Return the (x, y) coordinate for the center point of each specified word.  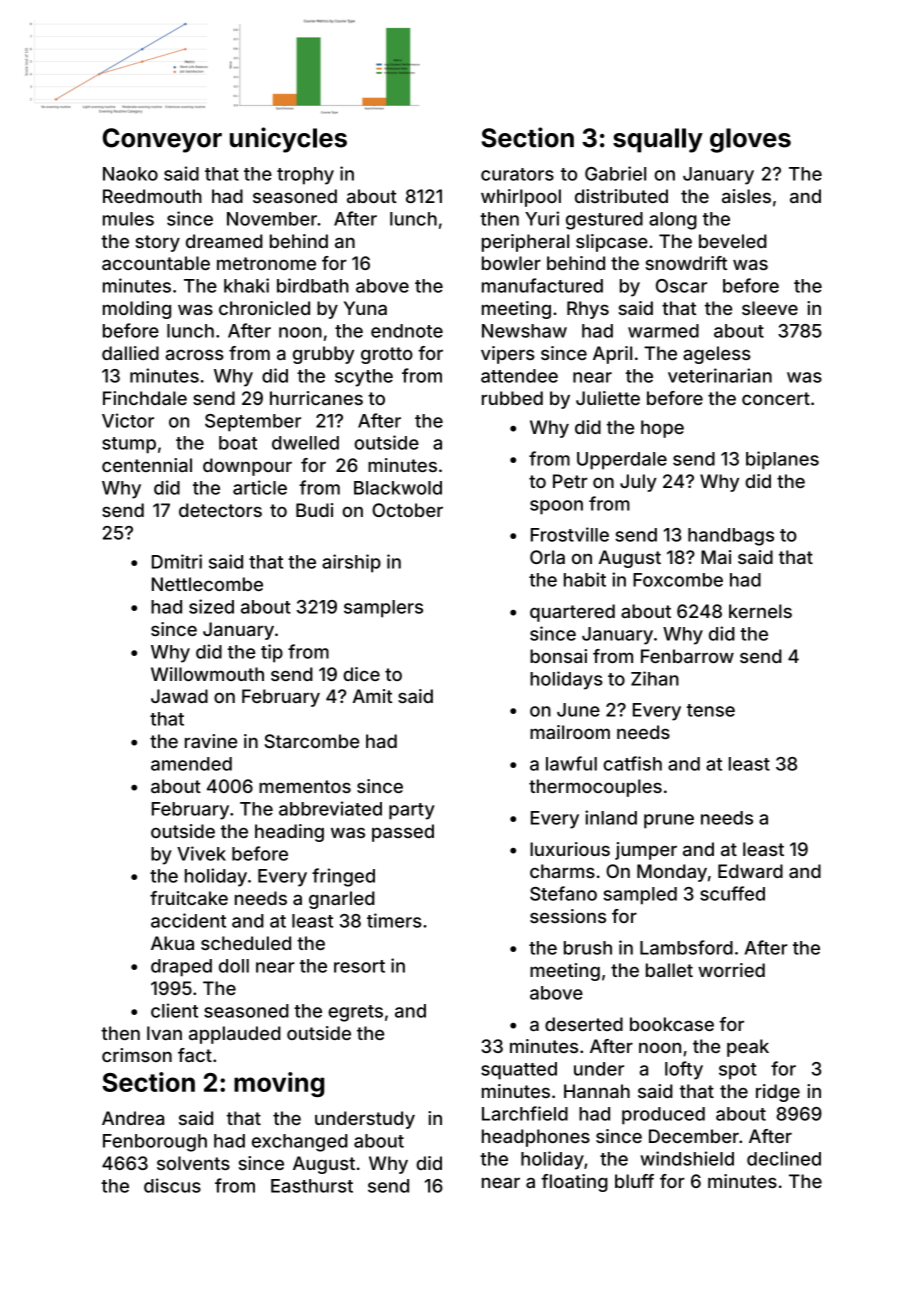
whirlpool (521, 198)
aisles (746, 196)
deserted (584, 1024)
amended (191, 764)
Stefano (563, 893)
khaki (246, 285)
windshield (687, 1158)
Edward (750, 871)
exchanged (300, 1143)
